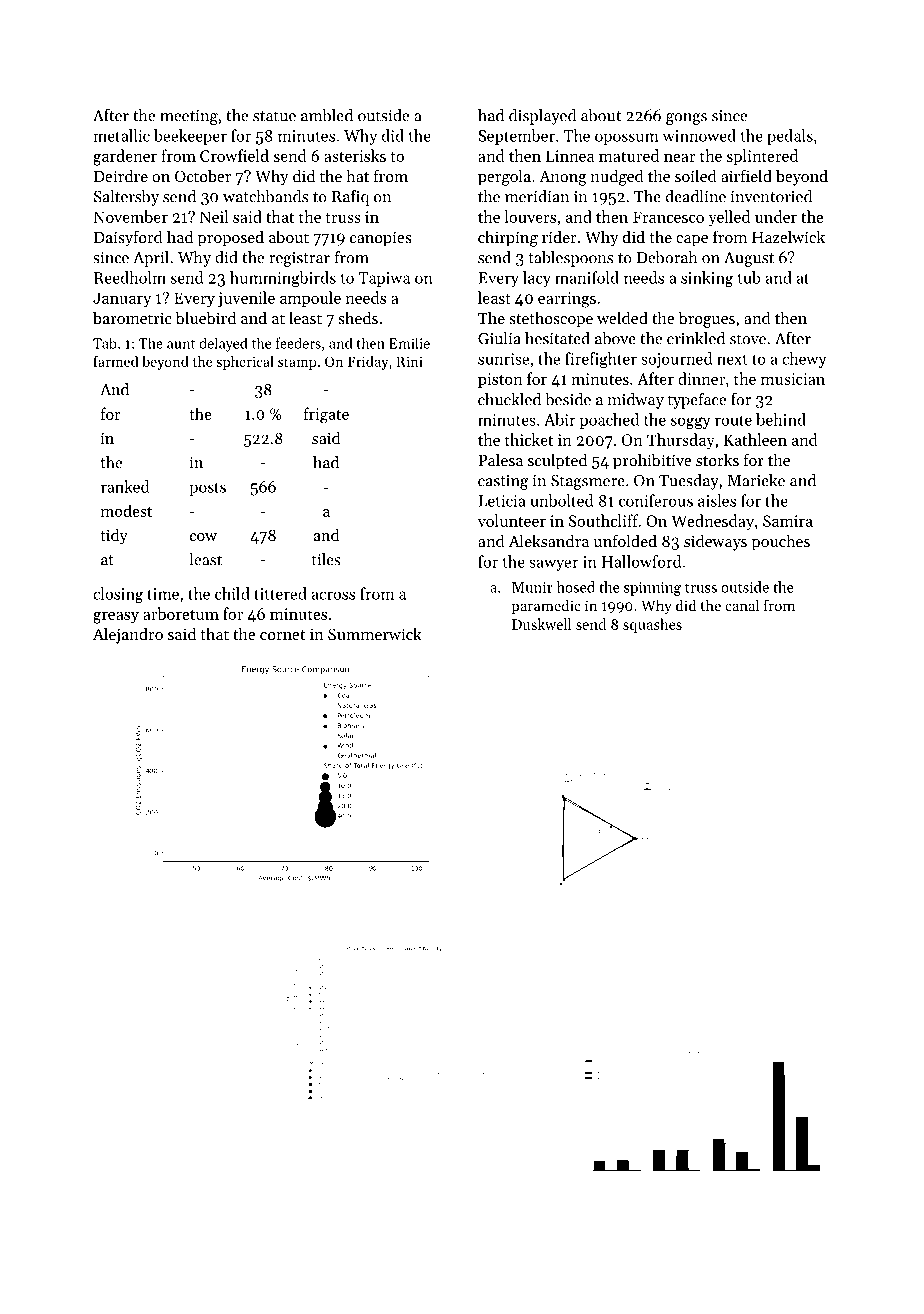  What do you see at coordinates (327, 115) in the screenshot?
I see `ambled` at bounding box center [327, 115].
